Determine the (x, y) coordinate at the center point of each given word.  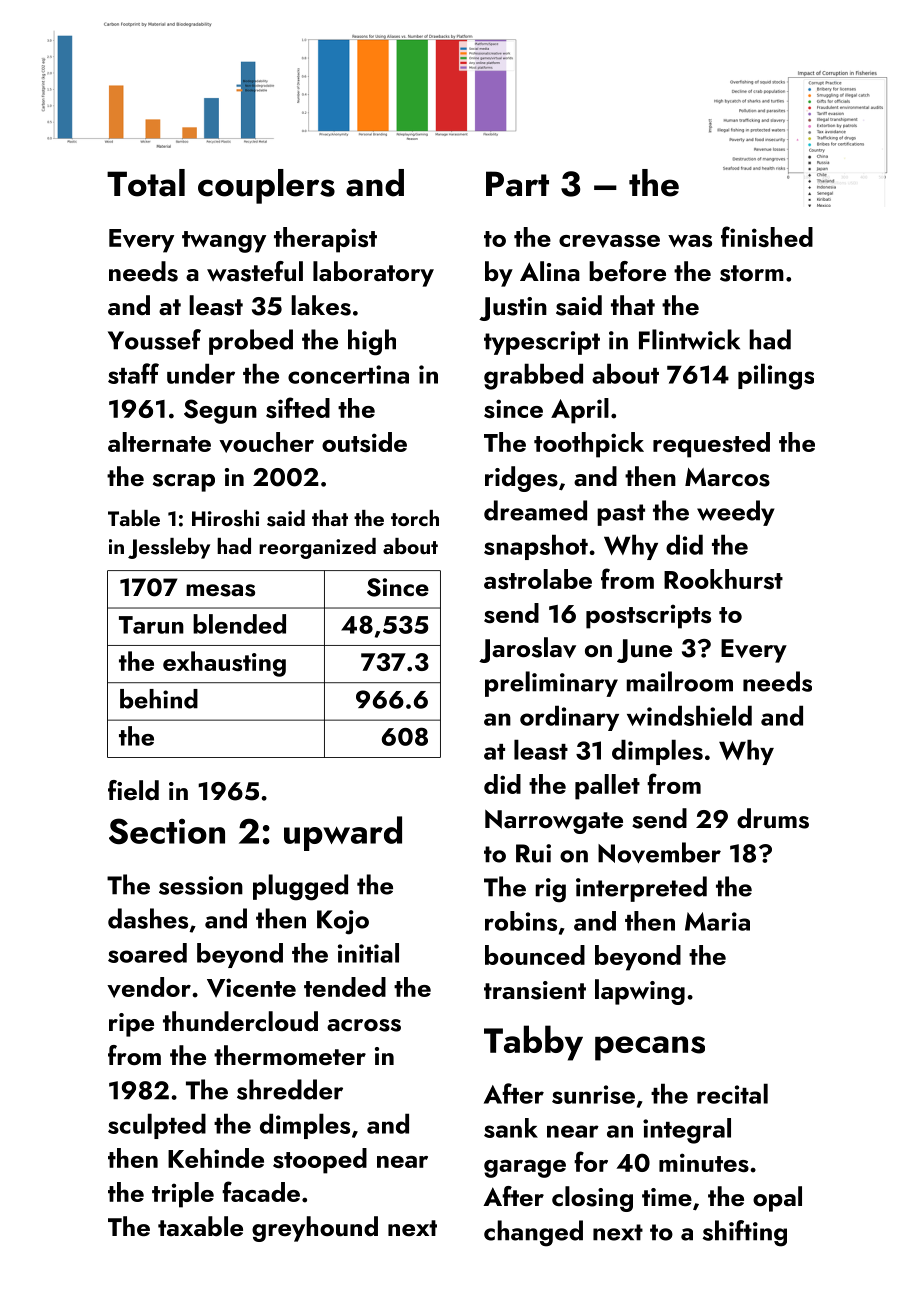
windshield (689, 715)
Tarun (151, 625)
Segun (220, 411)
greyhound (315, 1229)
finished (767, 236)
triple (183, 1195)
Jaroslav (527, 650)
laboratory (373, 274)
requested (711, 445)
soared (147, 953)
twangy (224, 242)
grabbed (533, 376)
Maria (717, 921)
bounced (535, 955)
